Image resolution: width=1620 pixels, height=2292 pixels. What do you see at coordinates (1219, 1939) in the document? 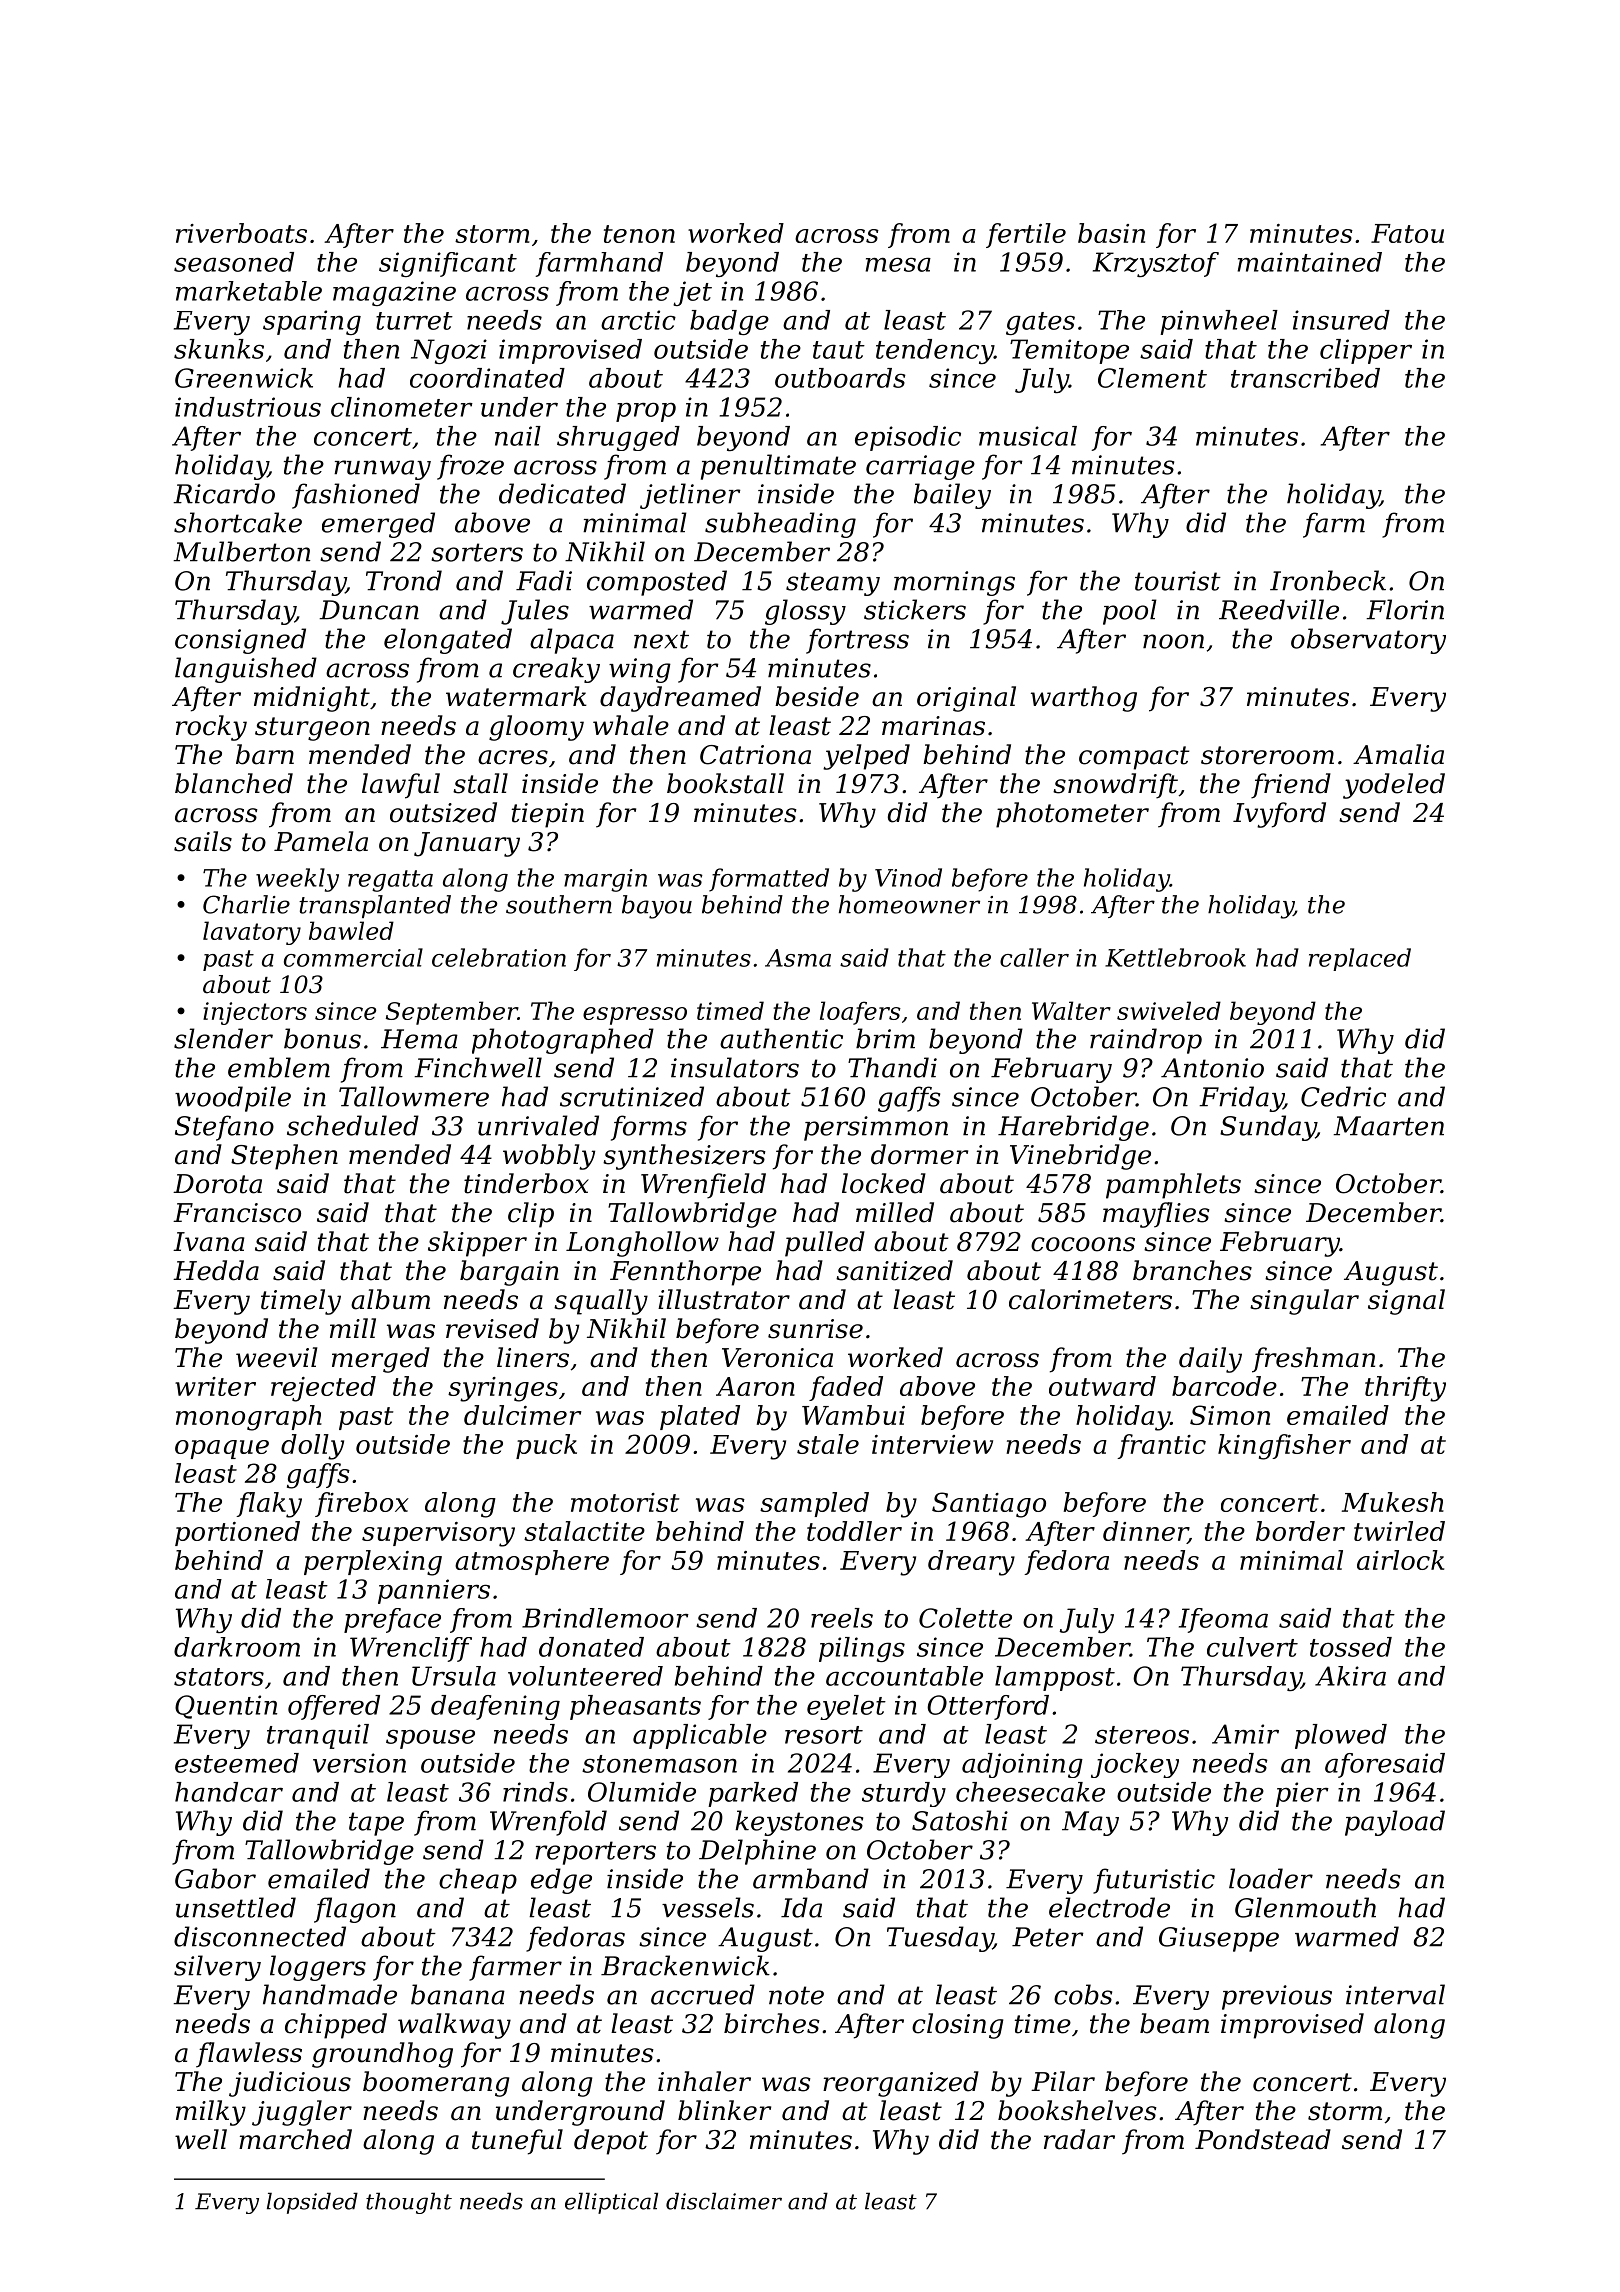
I see `Giuseppe` at bounding box center [1219, 1939].
